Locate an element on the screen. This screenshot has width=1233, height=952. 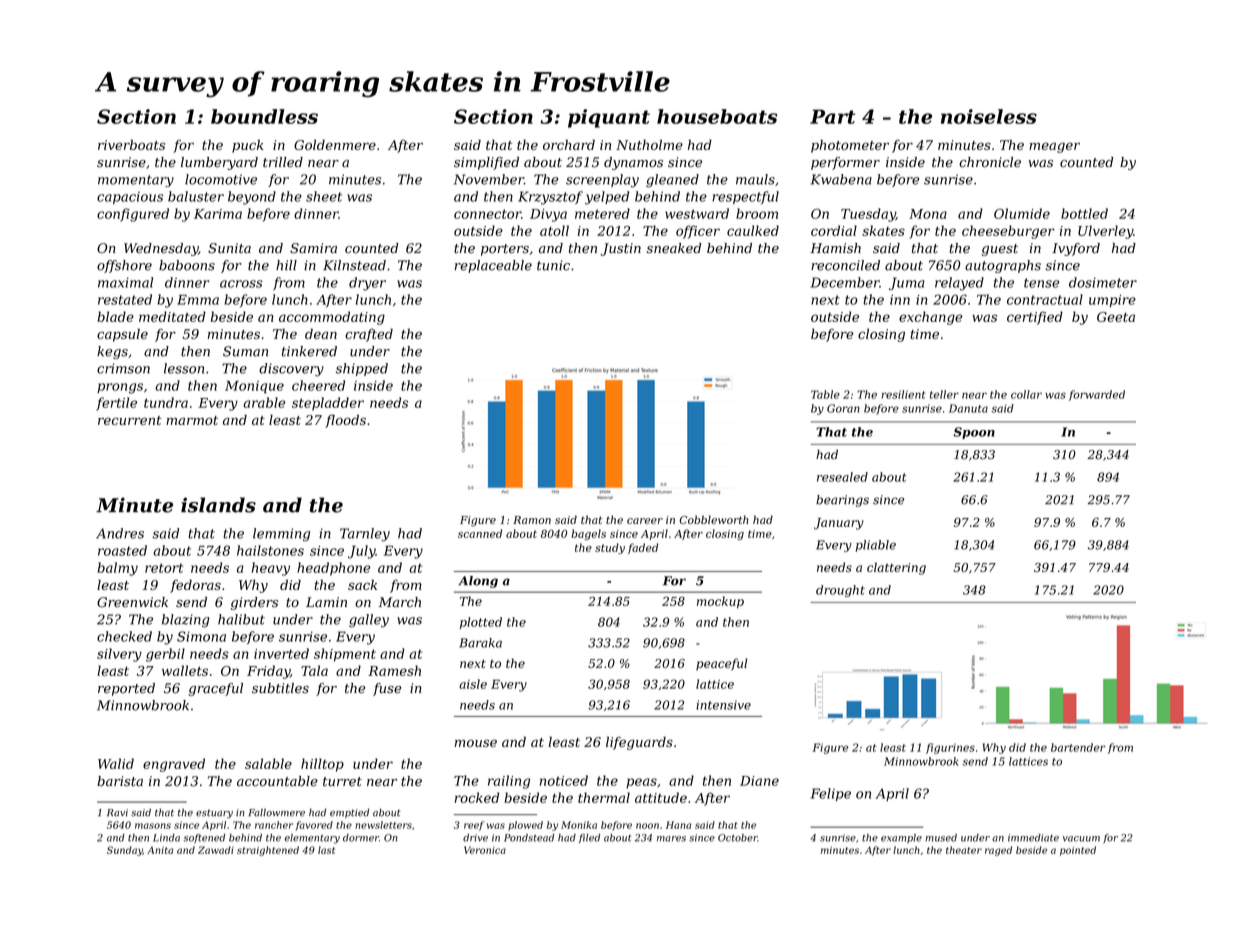
accommodating is located at coordinates (332, 318).
